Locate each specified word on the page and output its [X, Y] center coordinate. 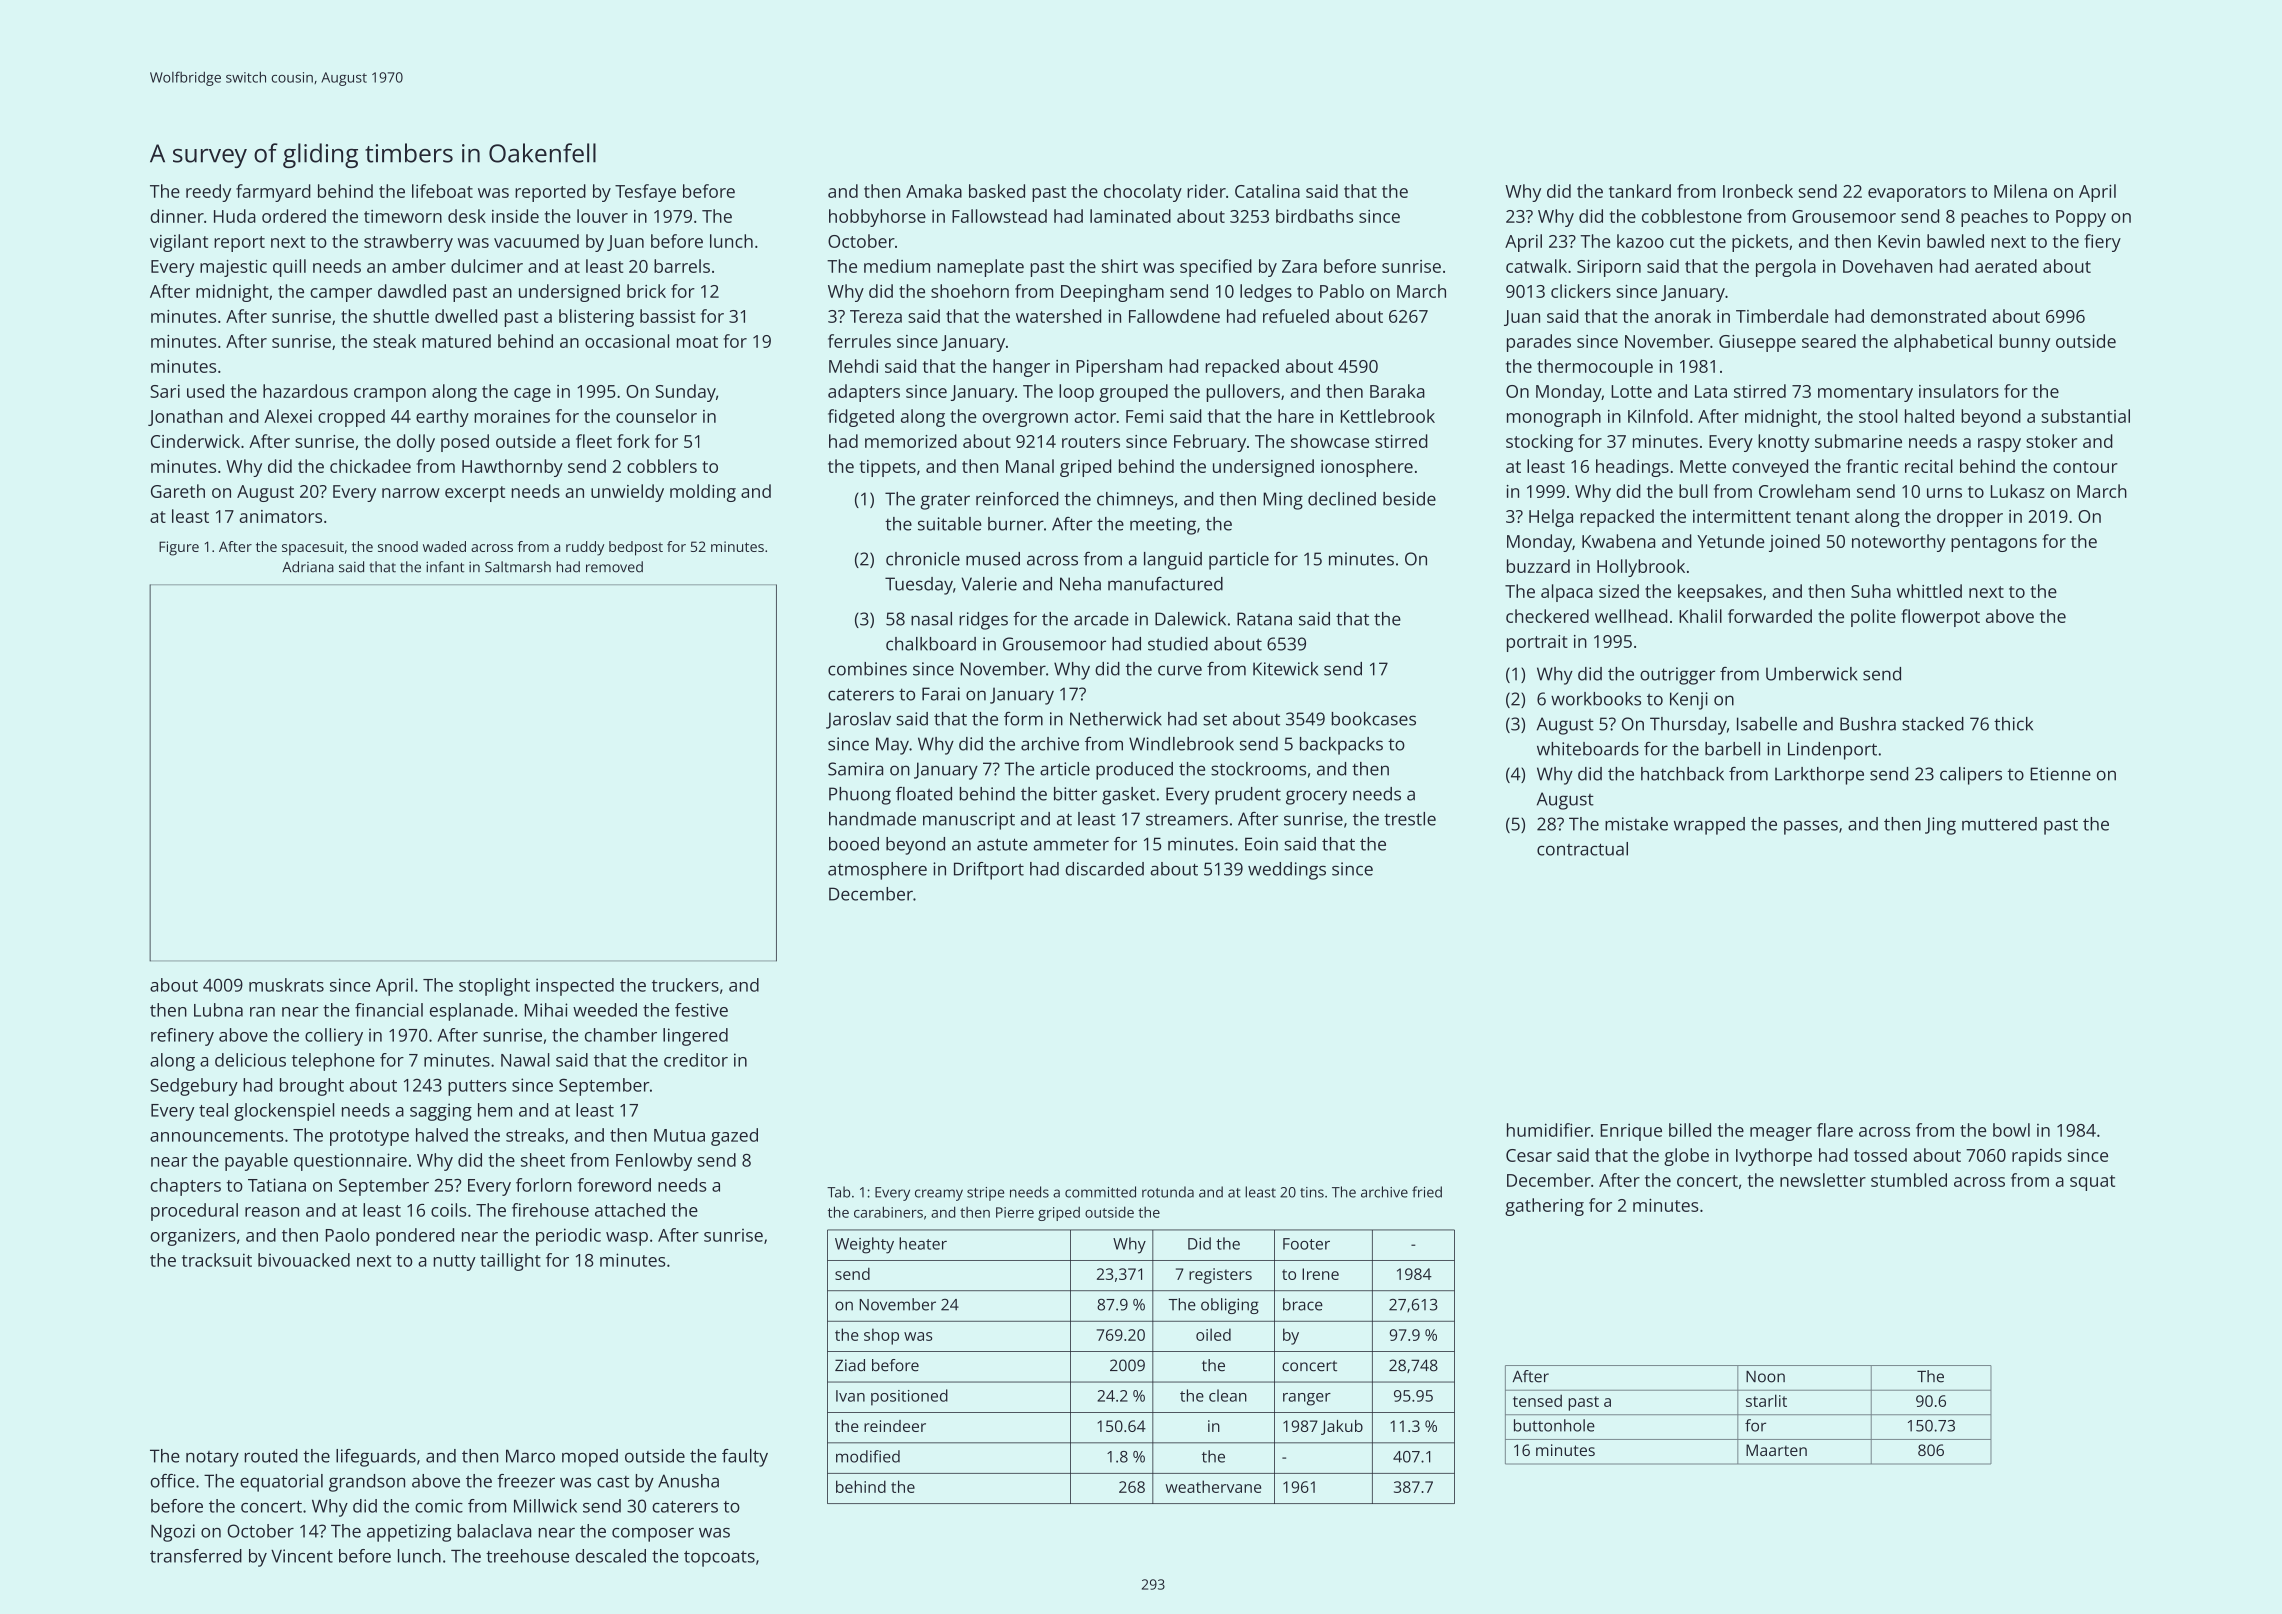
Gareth [178, 491]
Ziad [850, 1365]
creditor [696, 1060]
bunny [2024, 343]
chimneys [1135, 501]
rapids [2037, 1157]
